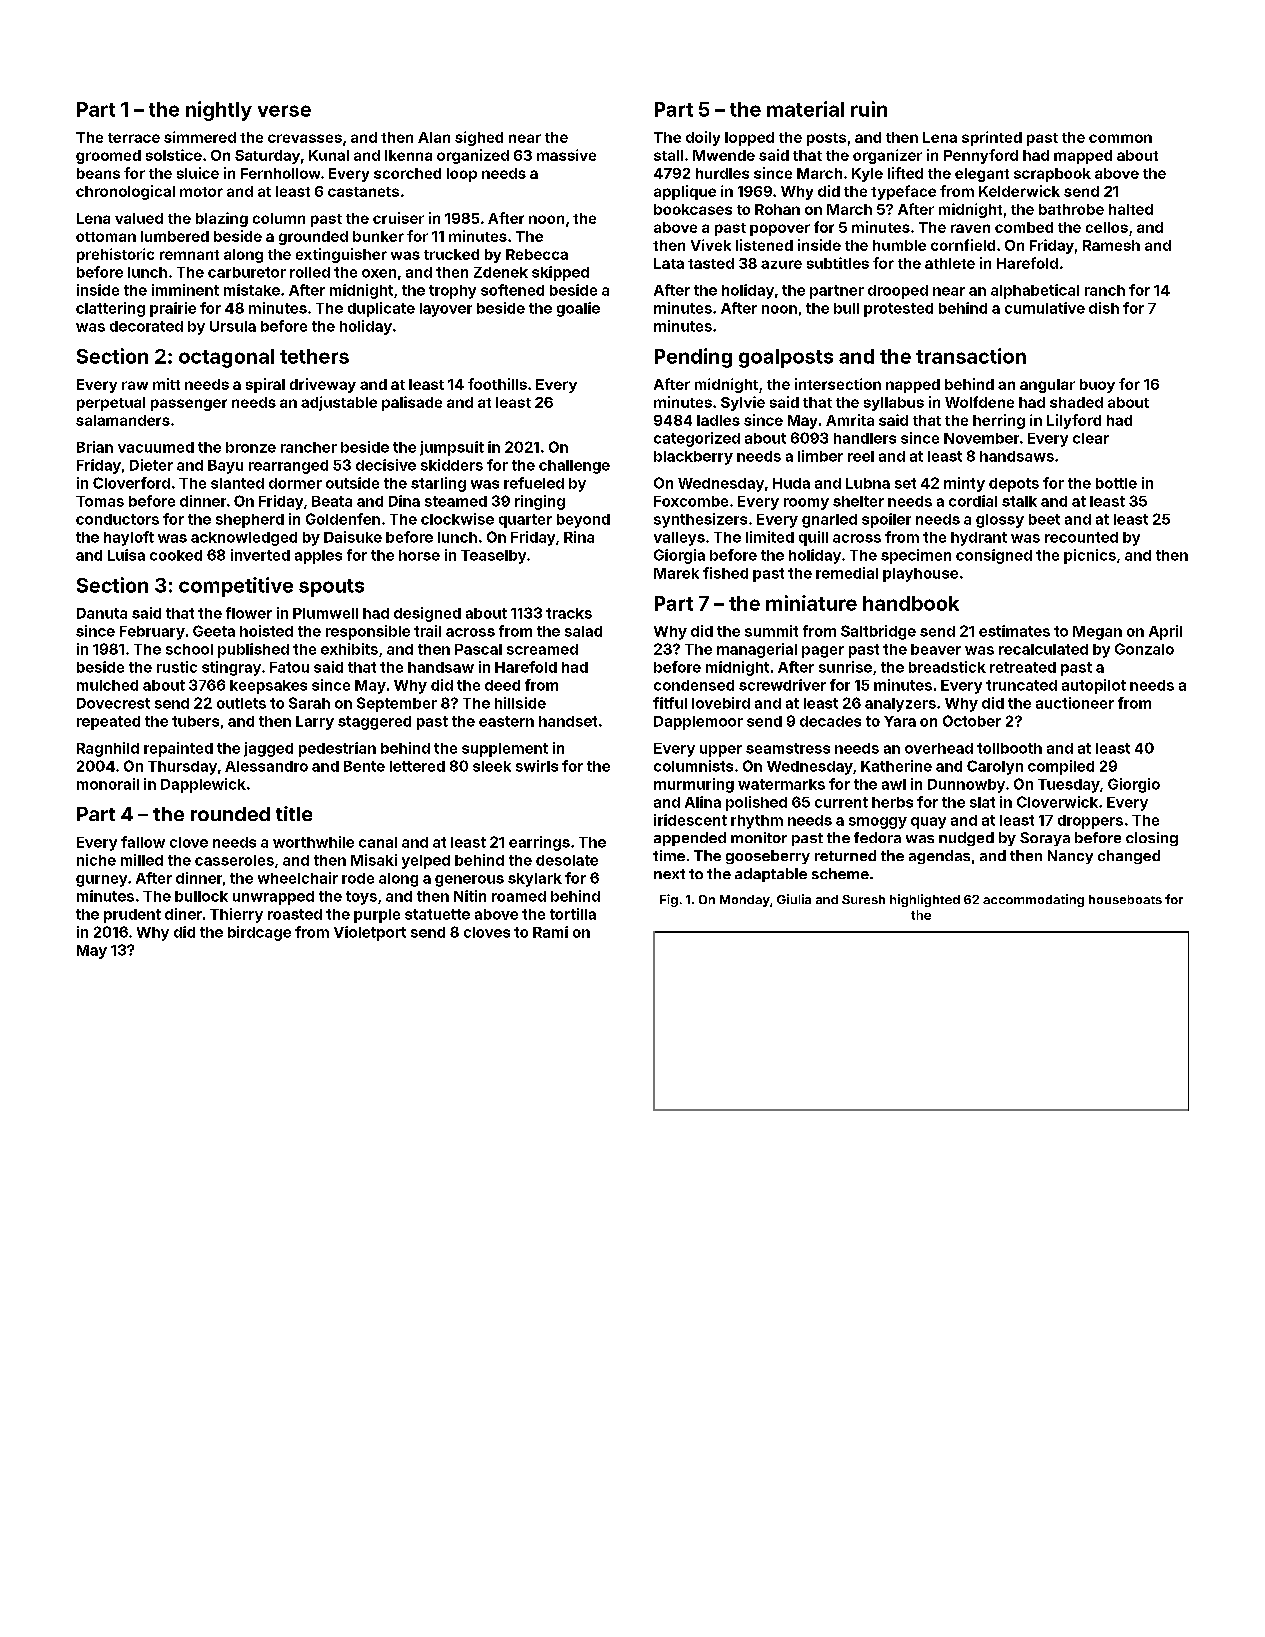  Describe the element at coordinates (583, 521) in the page. I see `beyond` at that location.
